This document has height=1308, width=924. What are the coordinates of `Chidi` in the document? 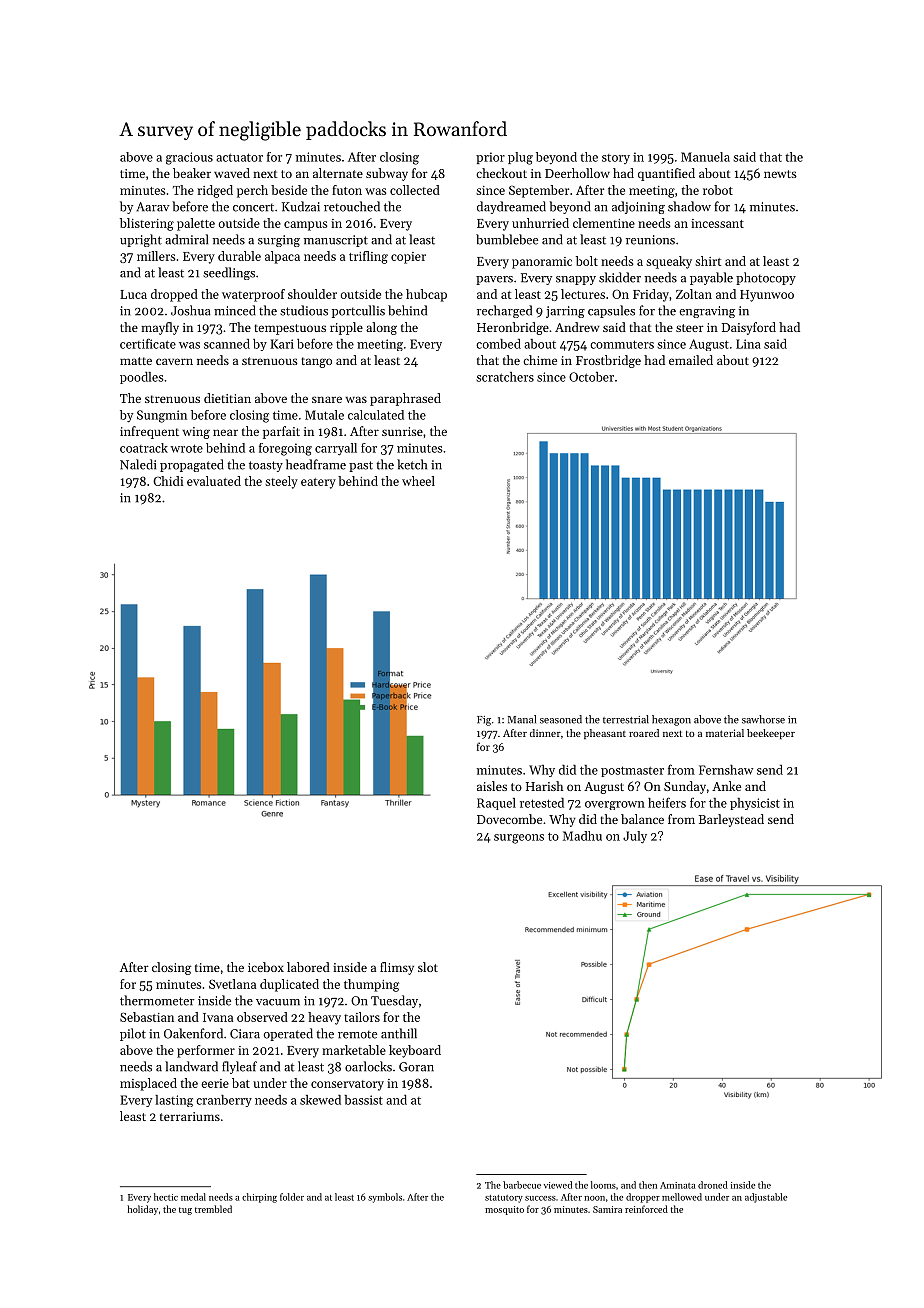 It's located at (168, 481).
